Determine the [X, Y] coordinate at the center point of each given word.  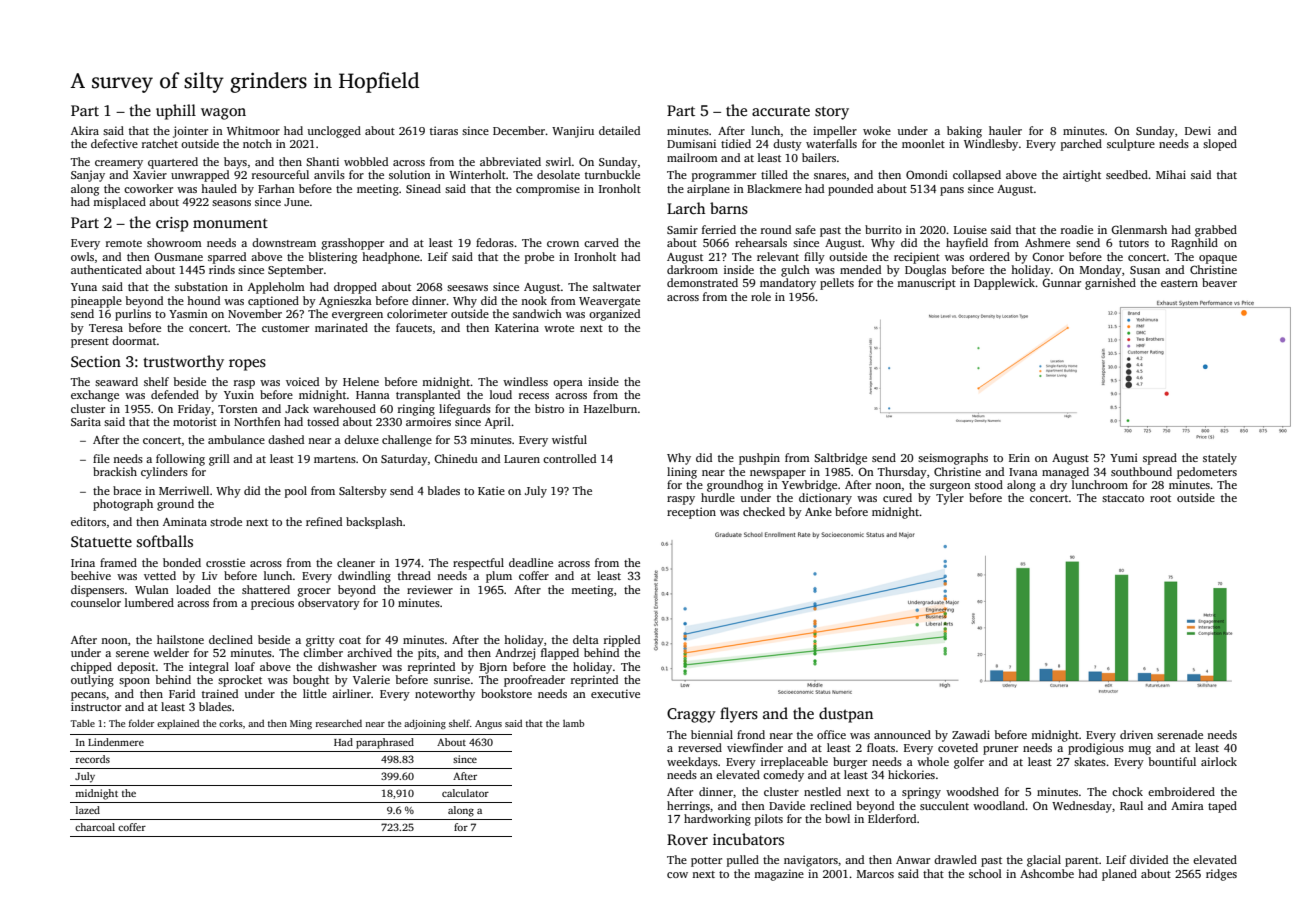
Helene [361, 381]
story [832, 113]
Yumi [1124, 457]
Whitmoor [253, 130]
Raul [1131, 805]
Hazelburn [610, 408]
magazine [779, 875]
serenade [1180, 734]
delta [586, 639]
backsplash [374, 523]
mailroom [692, 157]
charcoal [95, 827]
